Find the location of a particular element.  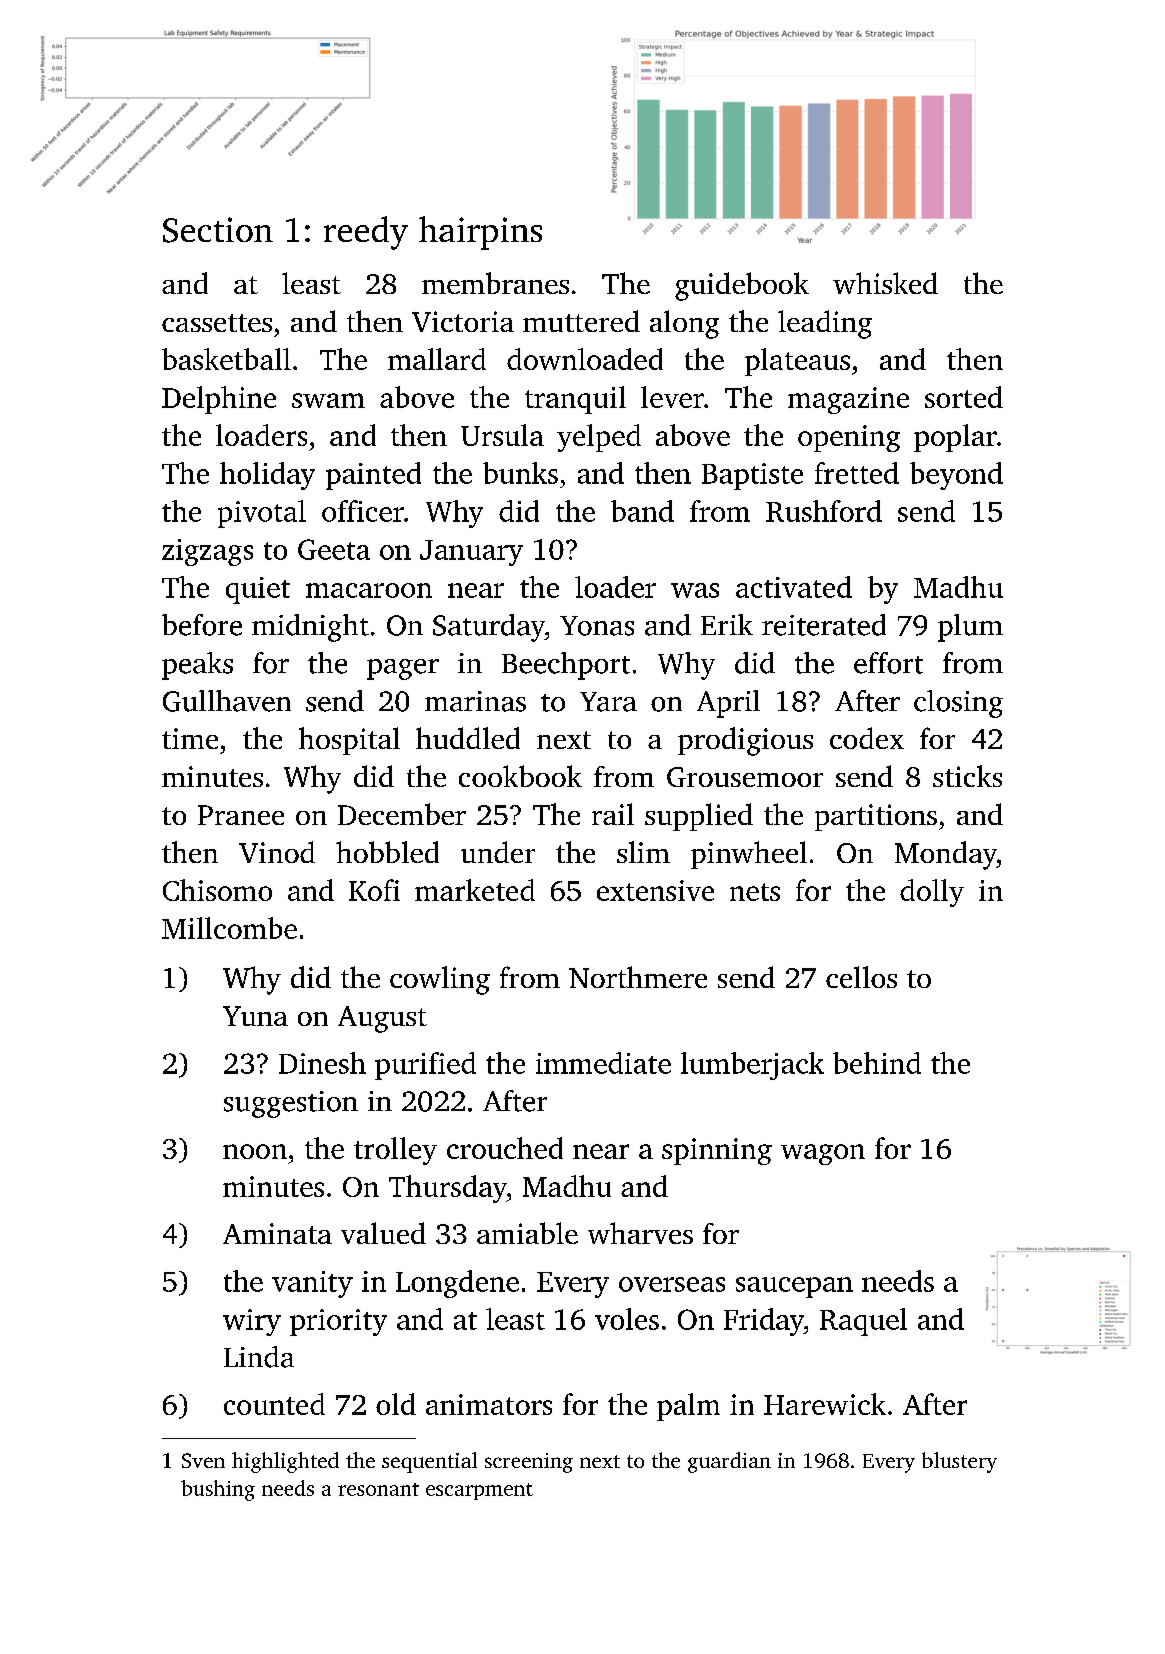

reedy is located at coordinates (366, 233).
